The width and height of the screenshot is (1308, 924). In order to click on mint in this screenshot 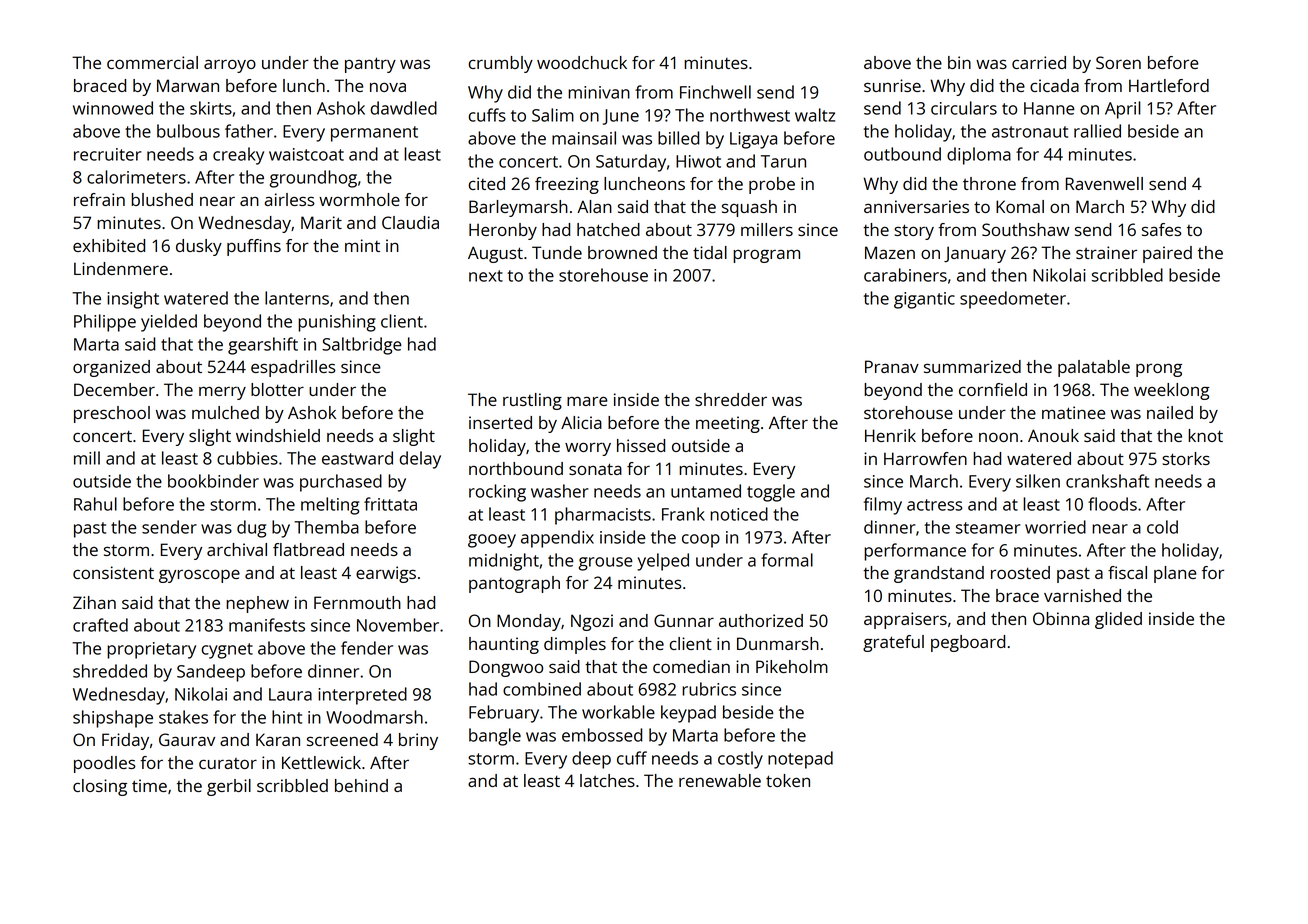, I will do `click(362, 245)`.
